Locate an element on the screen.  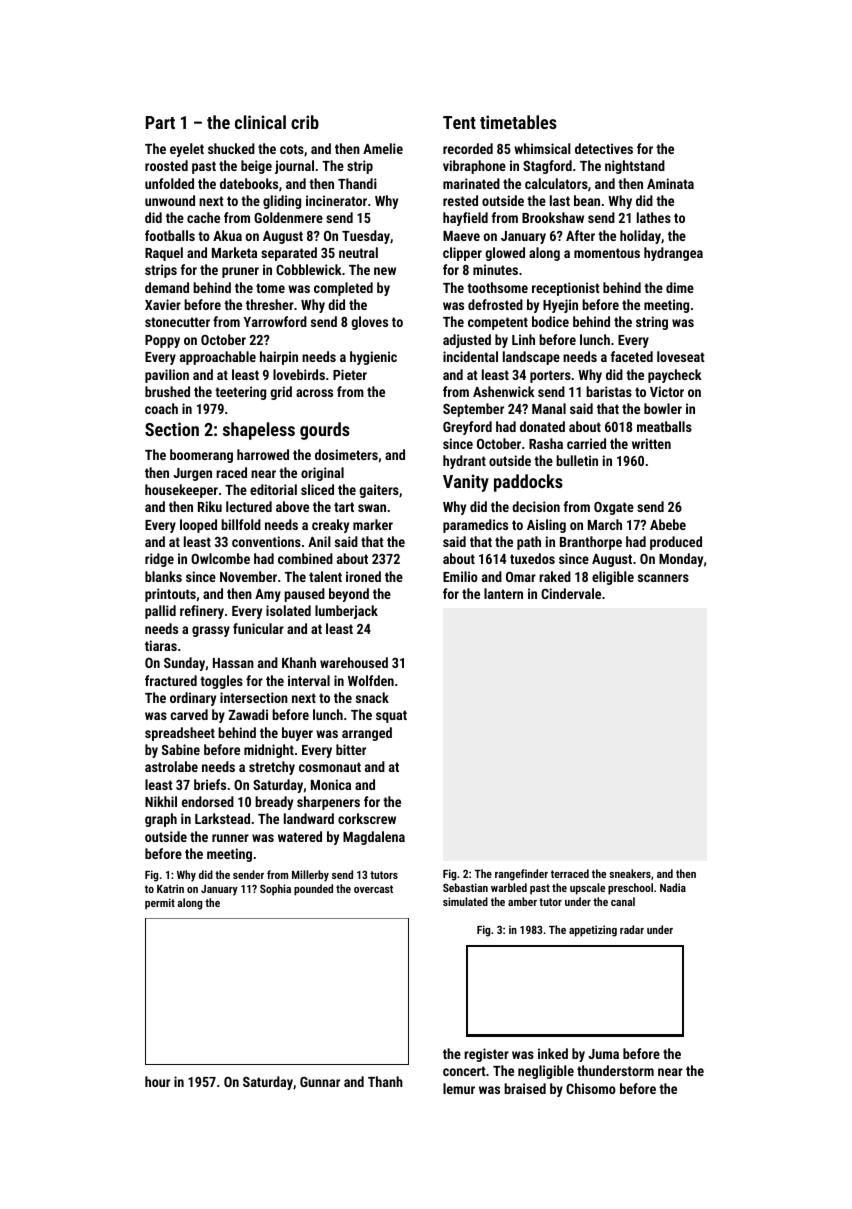
Part is located at coordinates (160, 122).
